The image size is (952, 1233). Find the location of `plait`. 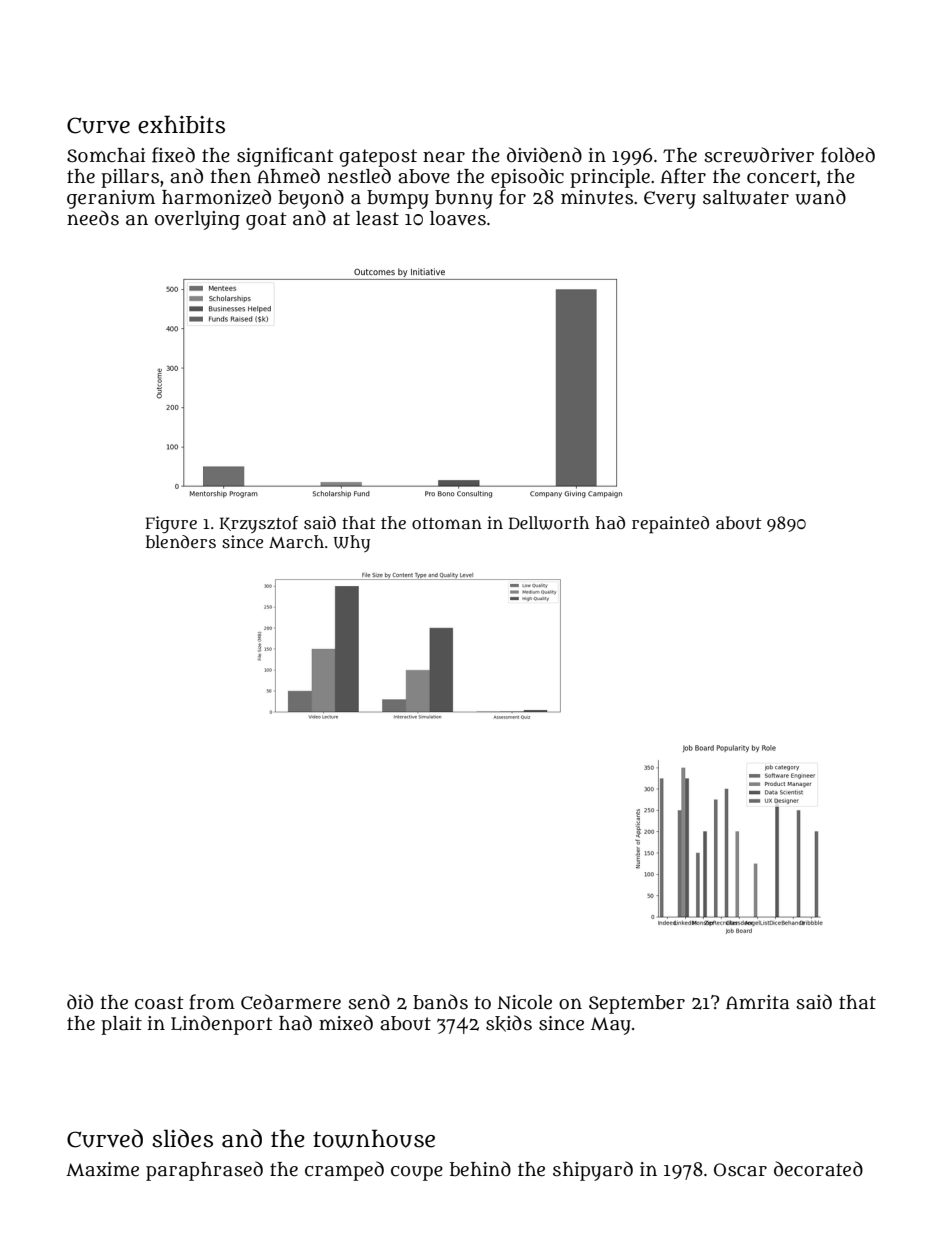

plait is located at coordinates (121, 1025).
